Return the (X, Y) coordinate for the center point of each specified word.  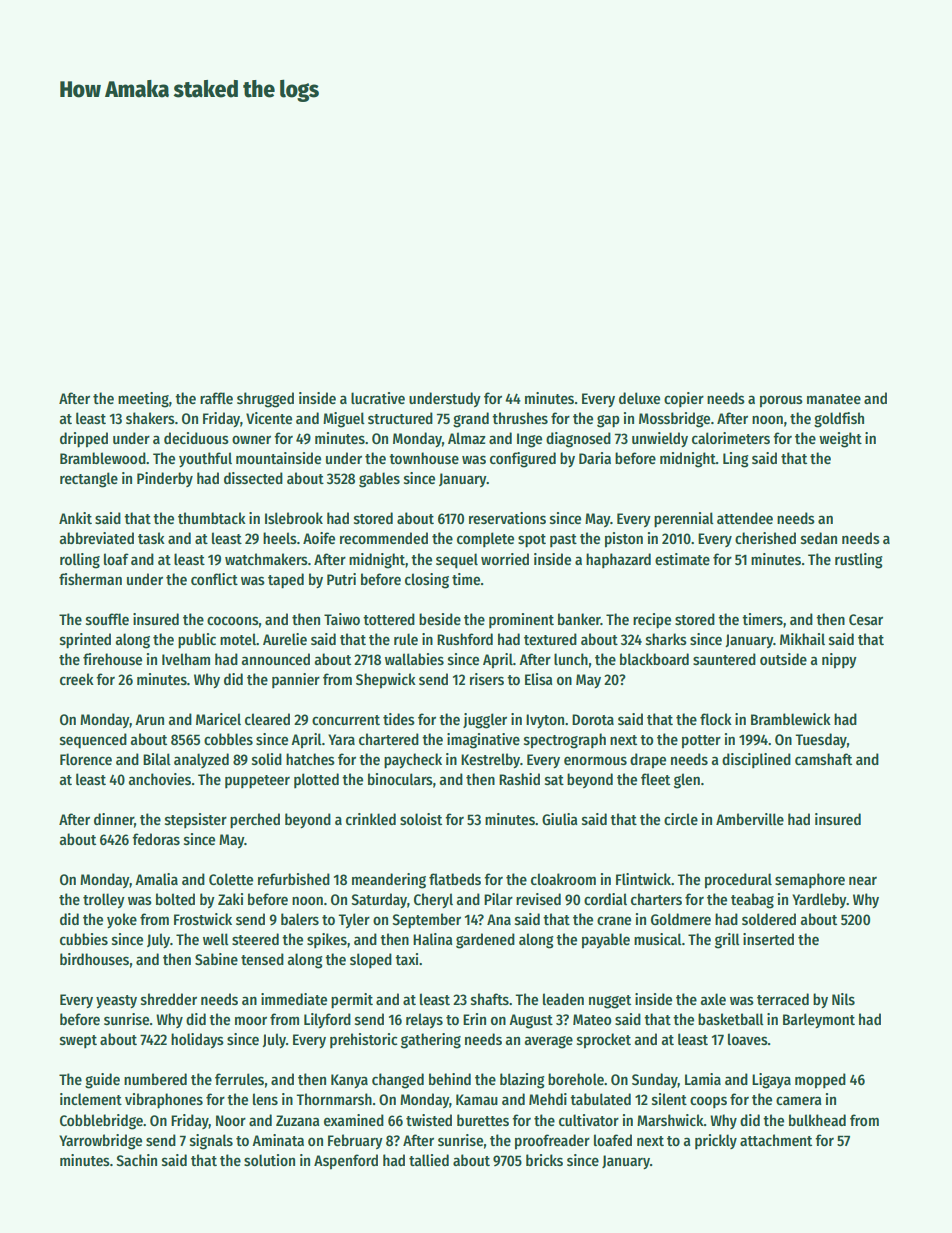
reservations (507, 518)
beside (440, 619)
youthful (205, 459)
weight (840, 440)
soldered (769, 919)
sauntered (724, 659)
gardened (485, 941)
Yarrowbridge (100, 1142)
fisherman (90, 579)
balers (300, 919)
